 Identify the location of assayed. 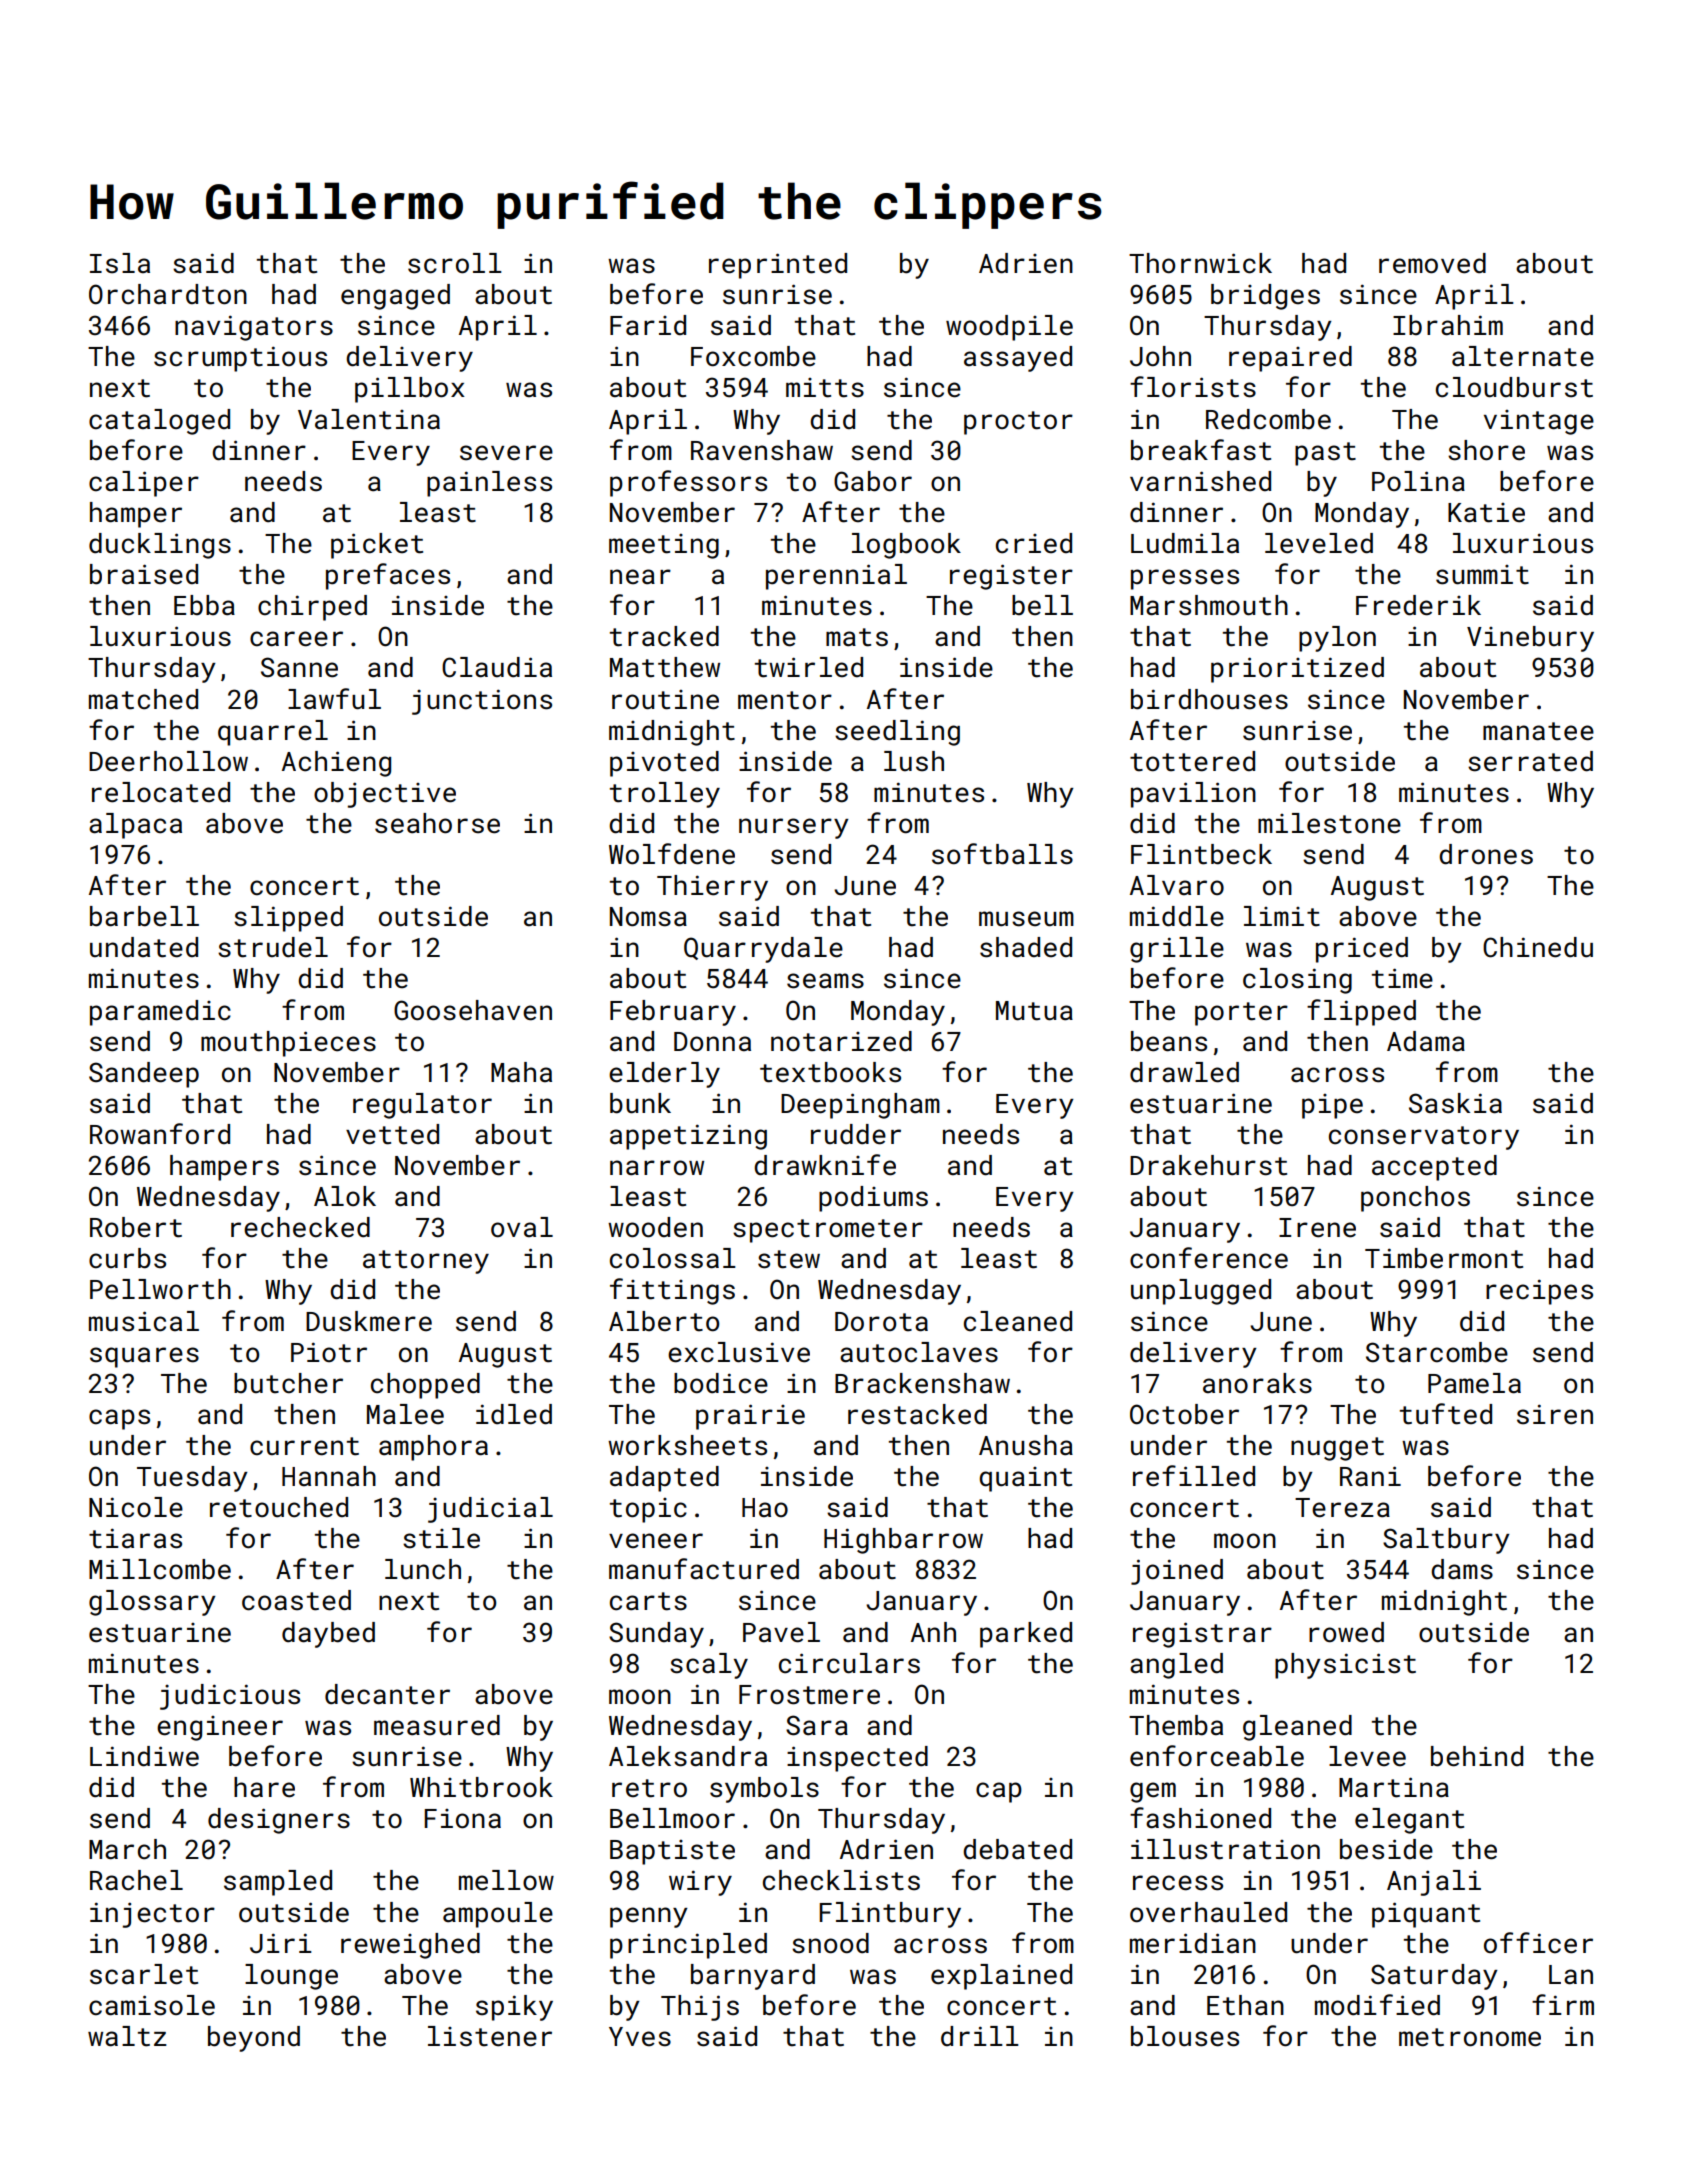
(1018, 359).
